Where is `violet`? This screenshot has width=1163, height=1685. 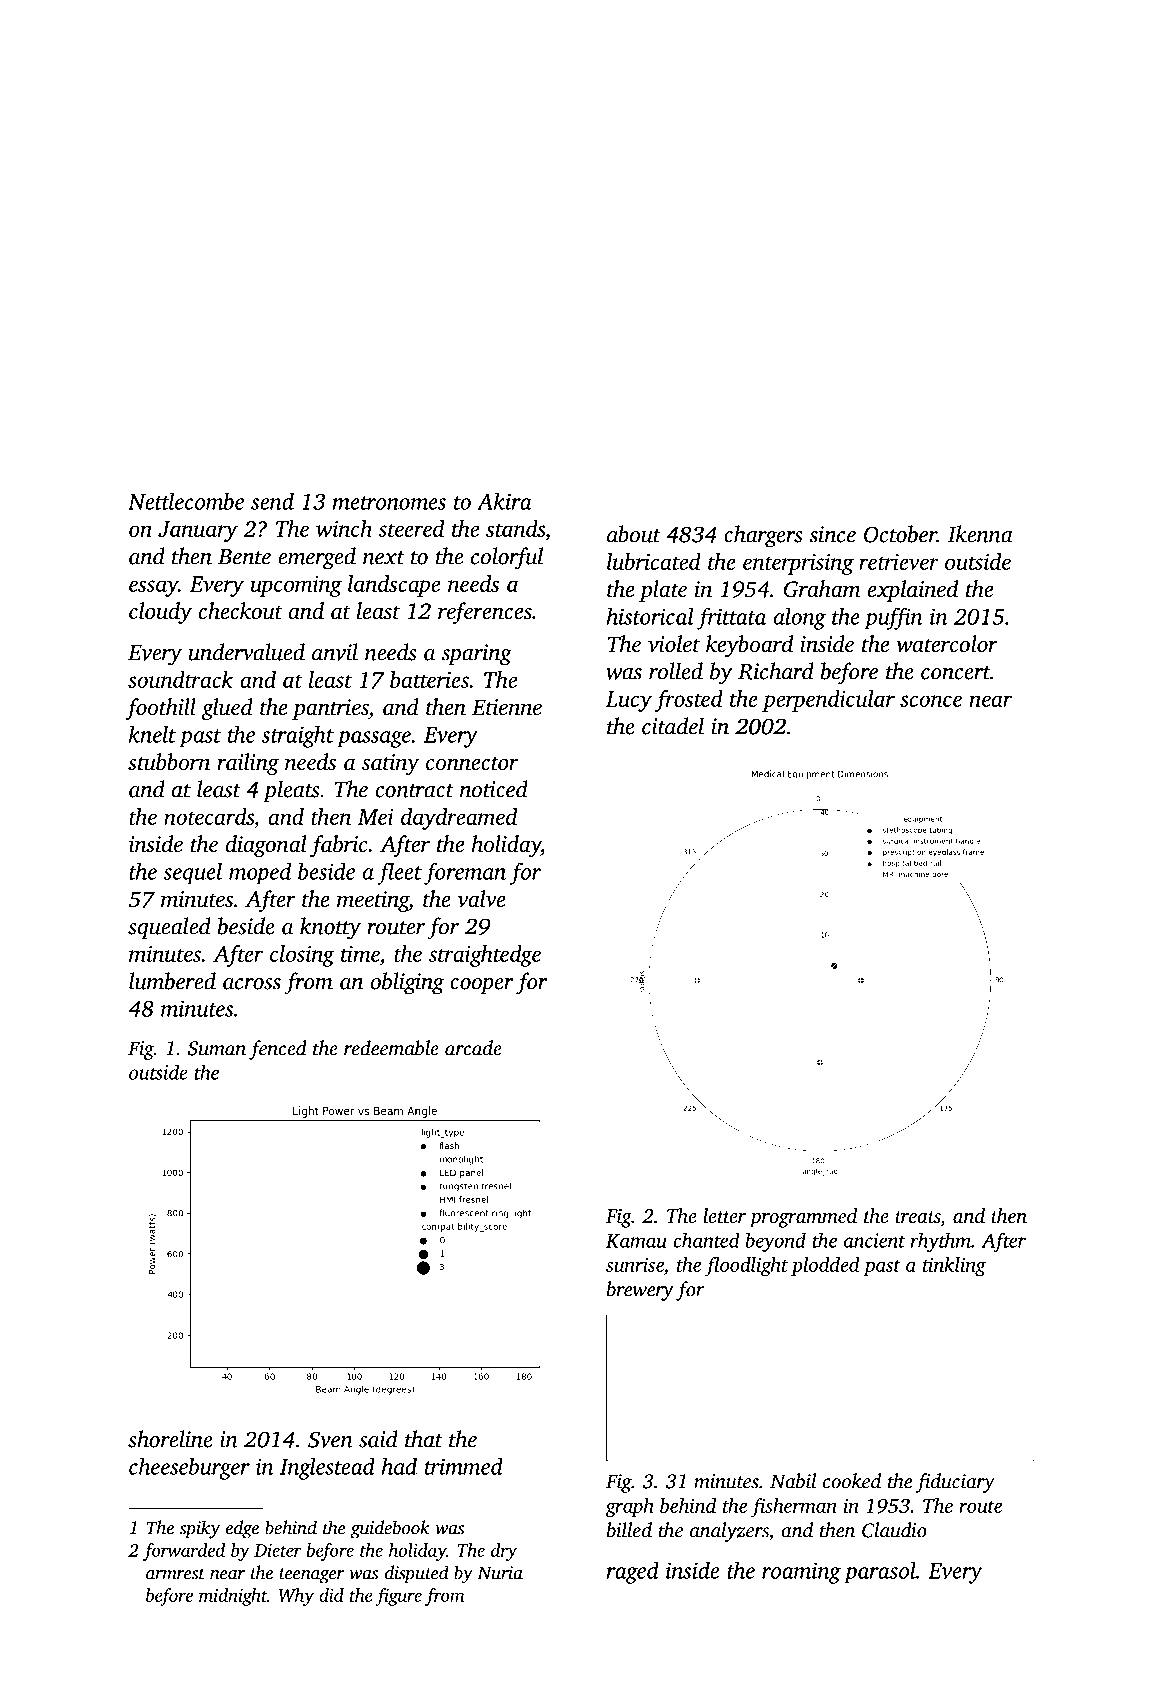
violet is located at coordinates (674, 644).
